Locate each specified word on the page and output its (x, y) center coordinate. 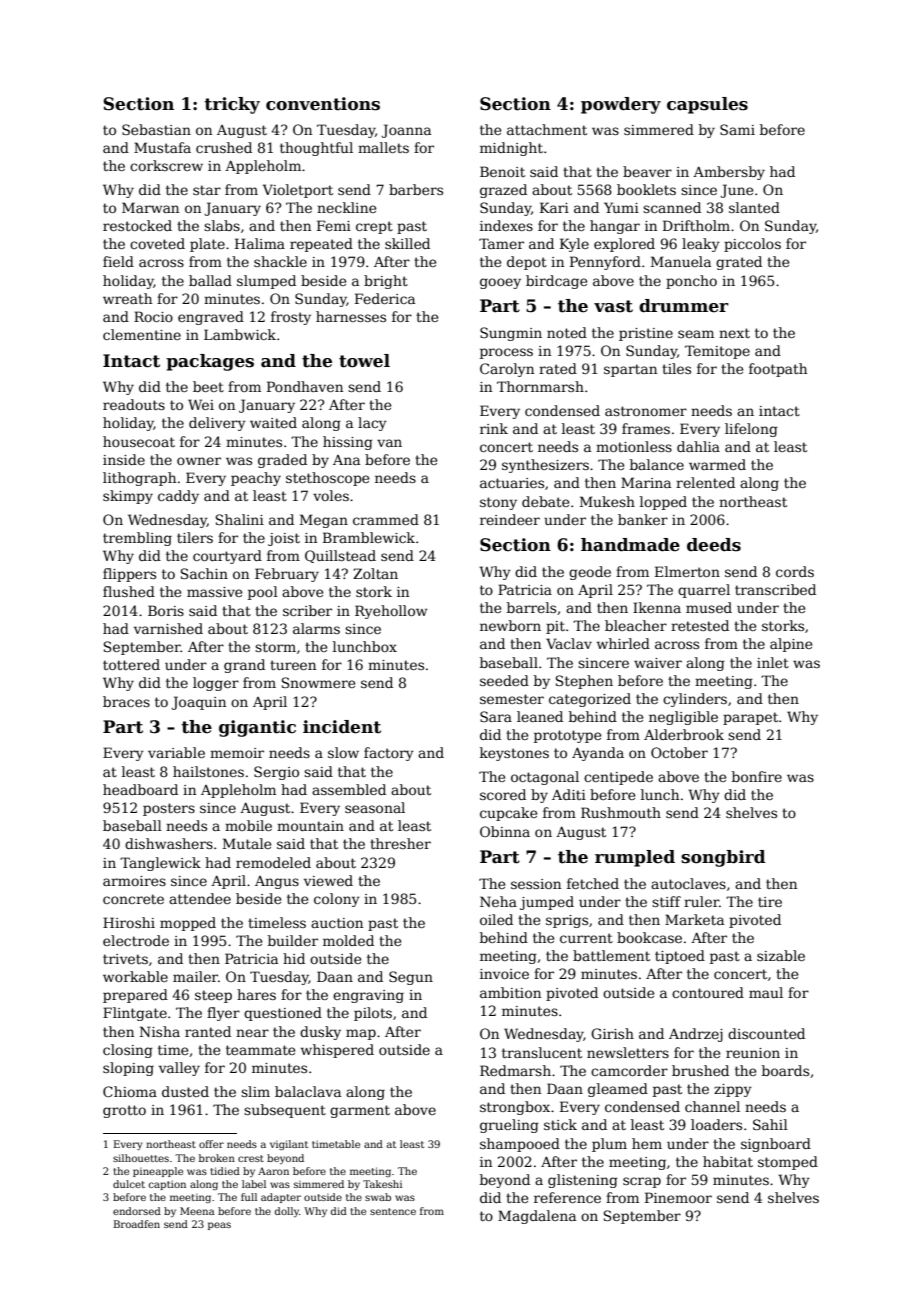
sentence (393, 1211)
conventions (323, 104)
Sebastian (156, 129)
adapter (281, 1198)
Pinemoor (678, 1197)
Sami (737, 129)
